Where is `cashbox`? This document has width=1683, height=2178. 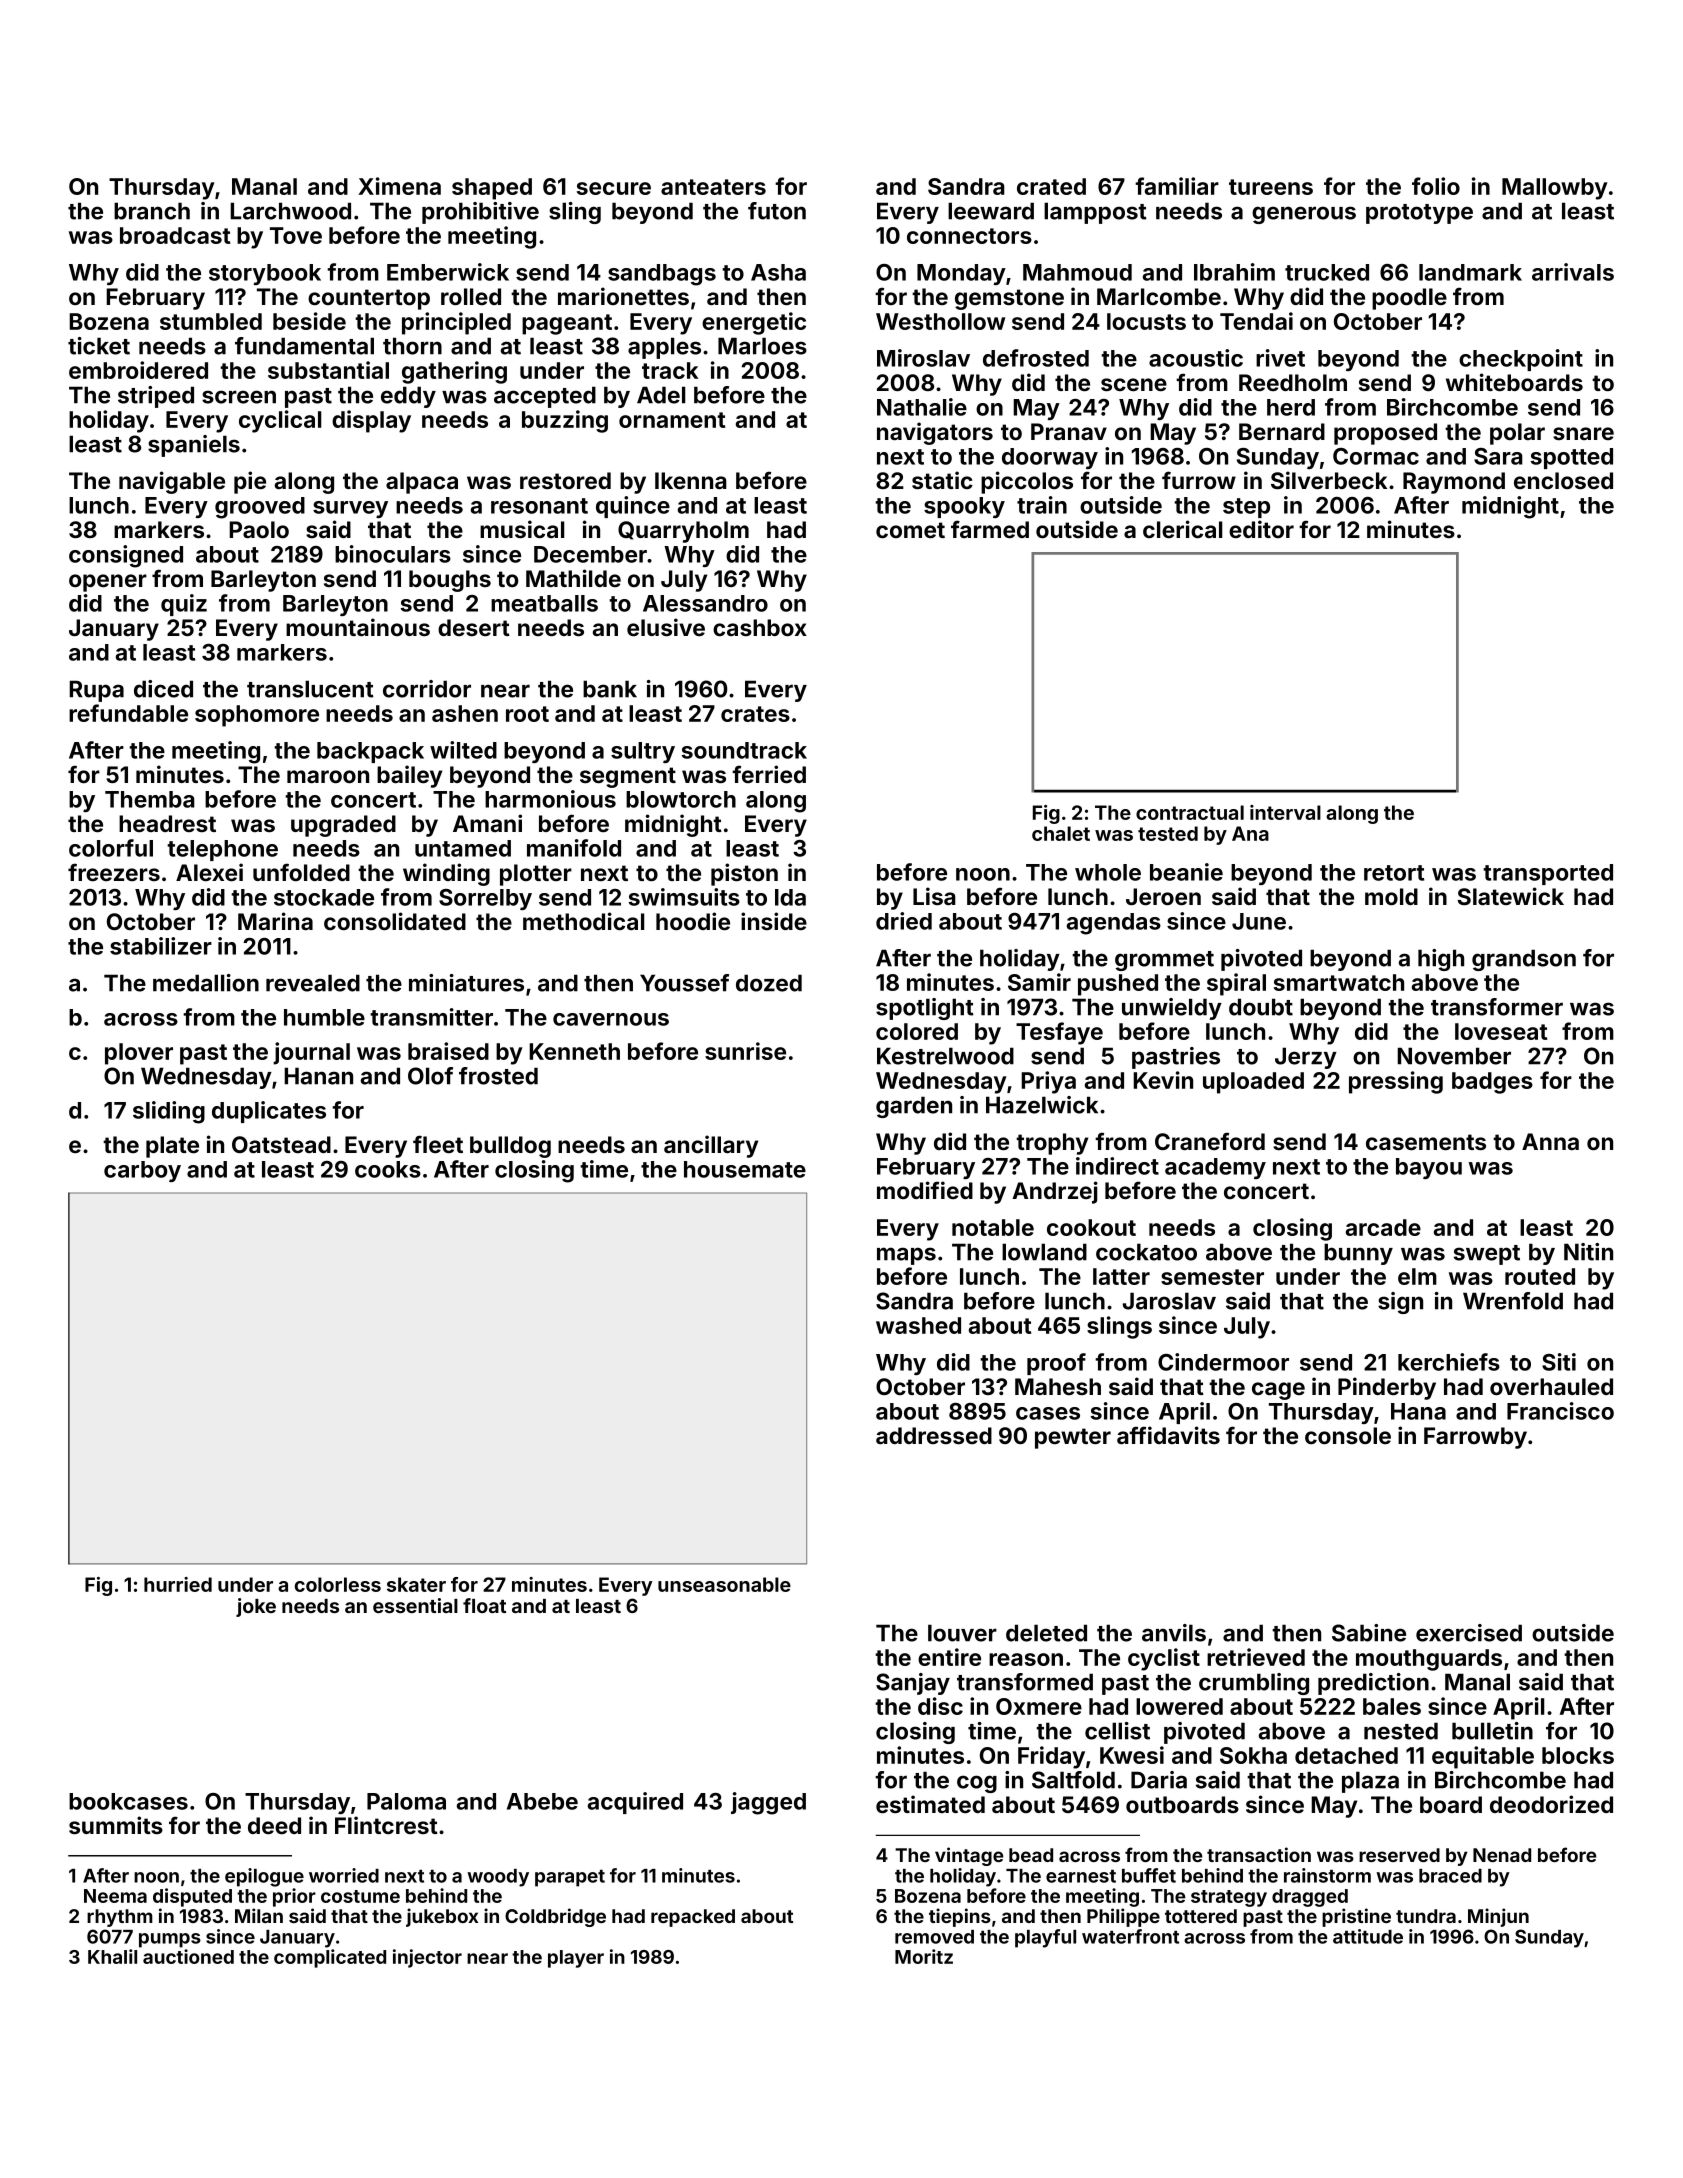
cashbox is located at coordinates (760, 627).
